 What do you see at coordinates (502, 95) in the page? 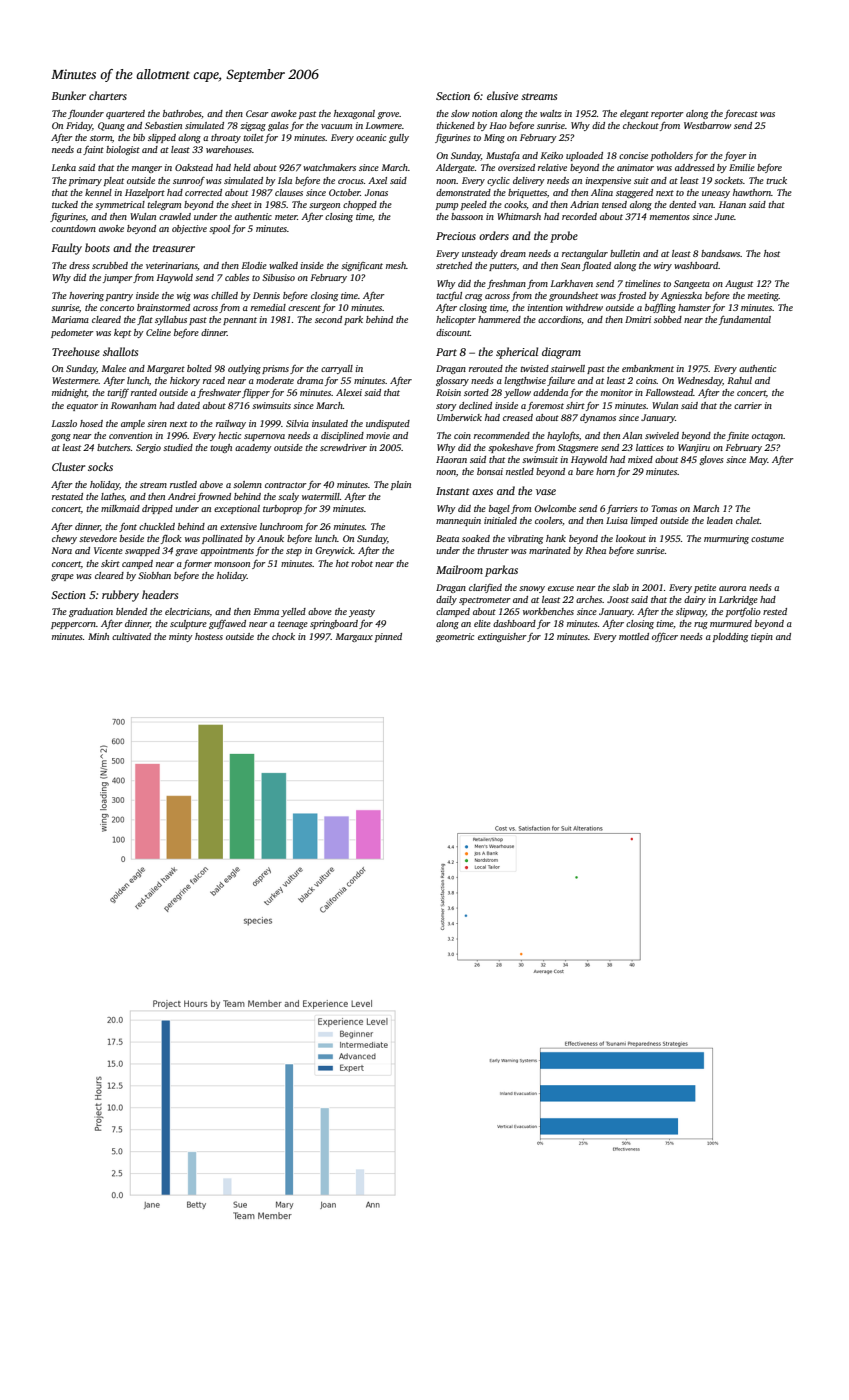
I see `elusive` at bounding box center [502, 95].
